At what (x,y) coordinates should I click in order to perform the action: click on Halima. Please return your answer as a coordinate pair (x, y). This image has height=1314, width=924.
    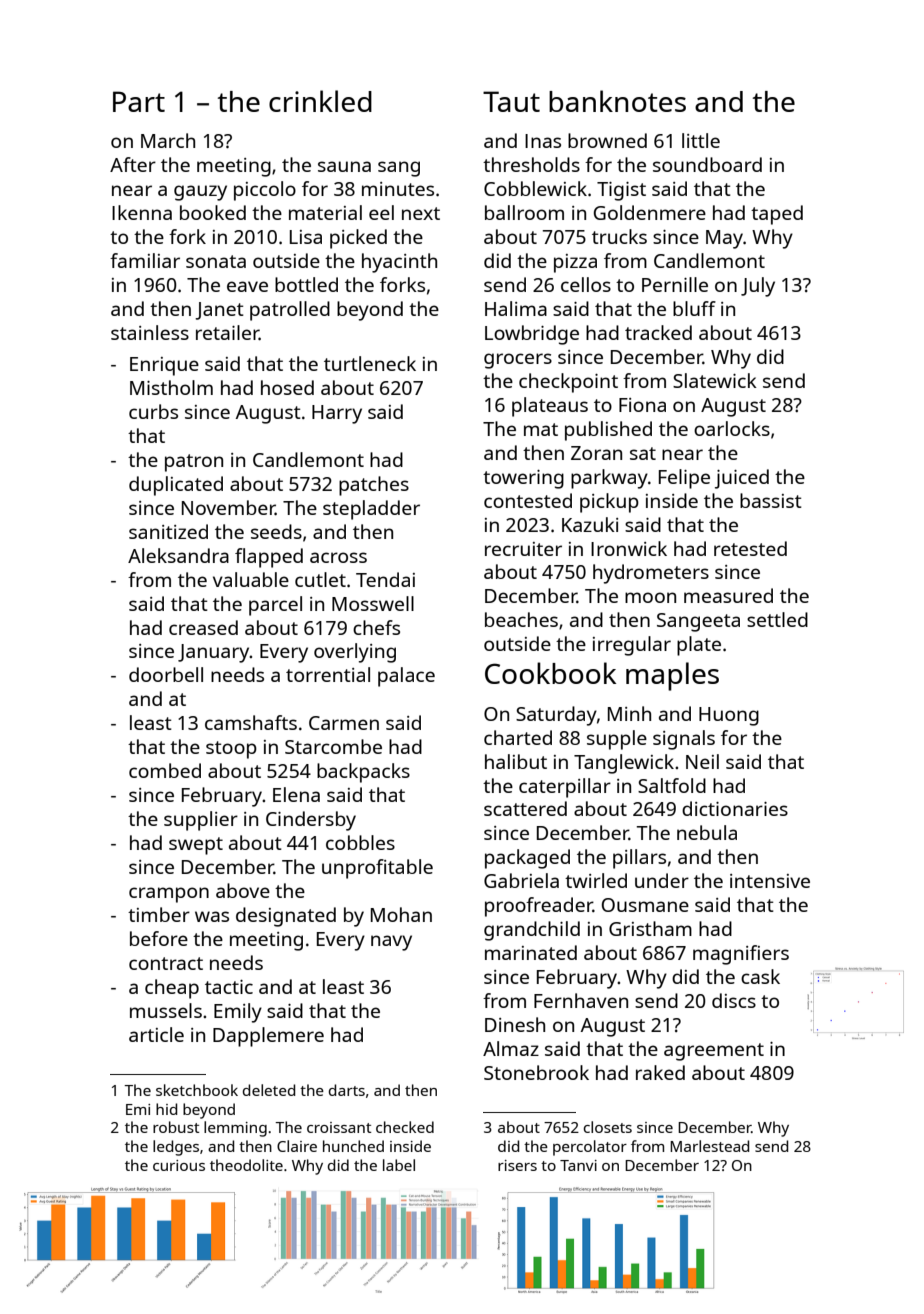
    Looking at the image, I should click on (516, 308).
